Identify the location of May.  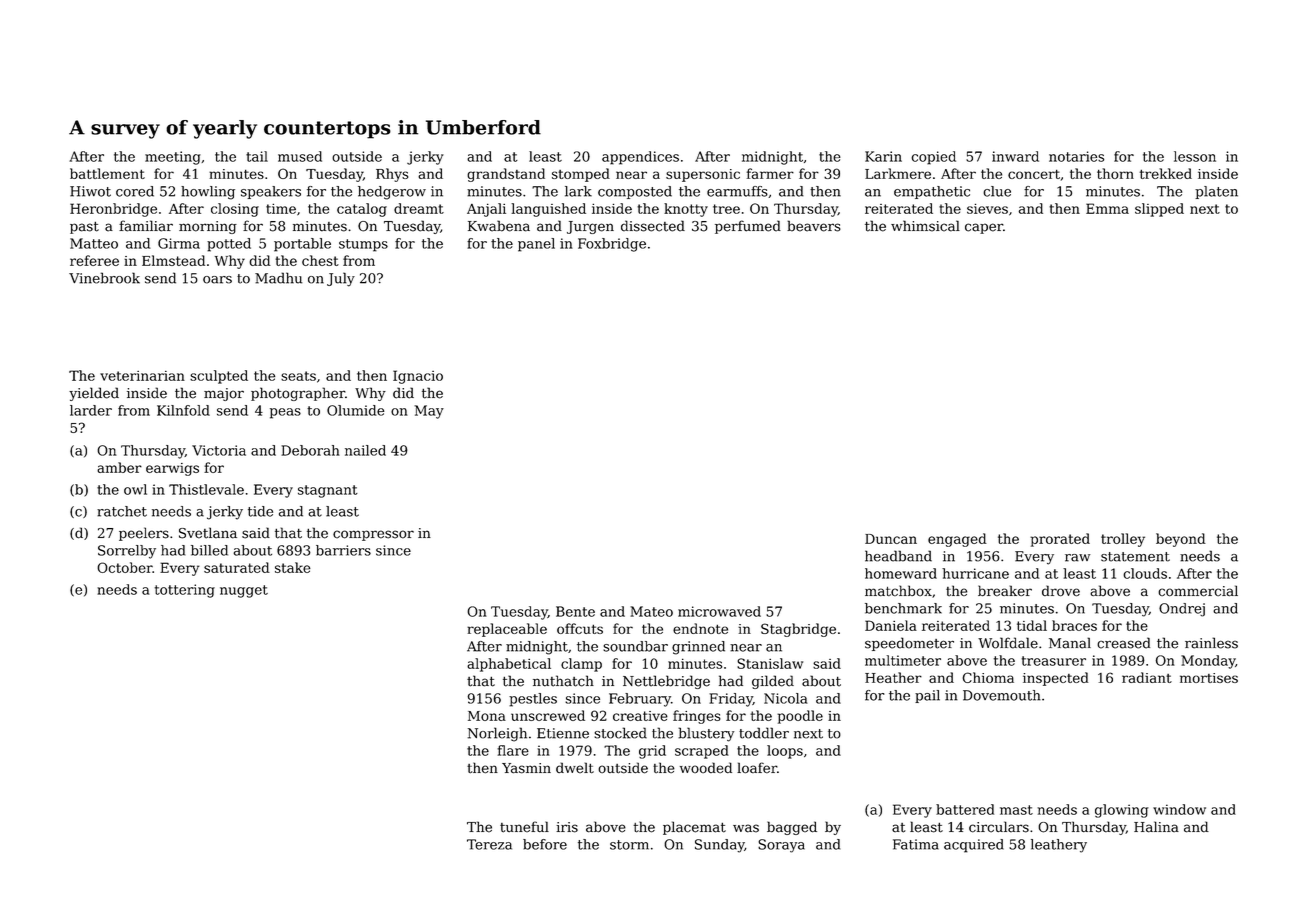
(429, 412).
